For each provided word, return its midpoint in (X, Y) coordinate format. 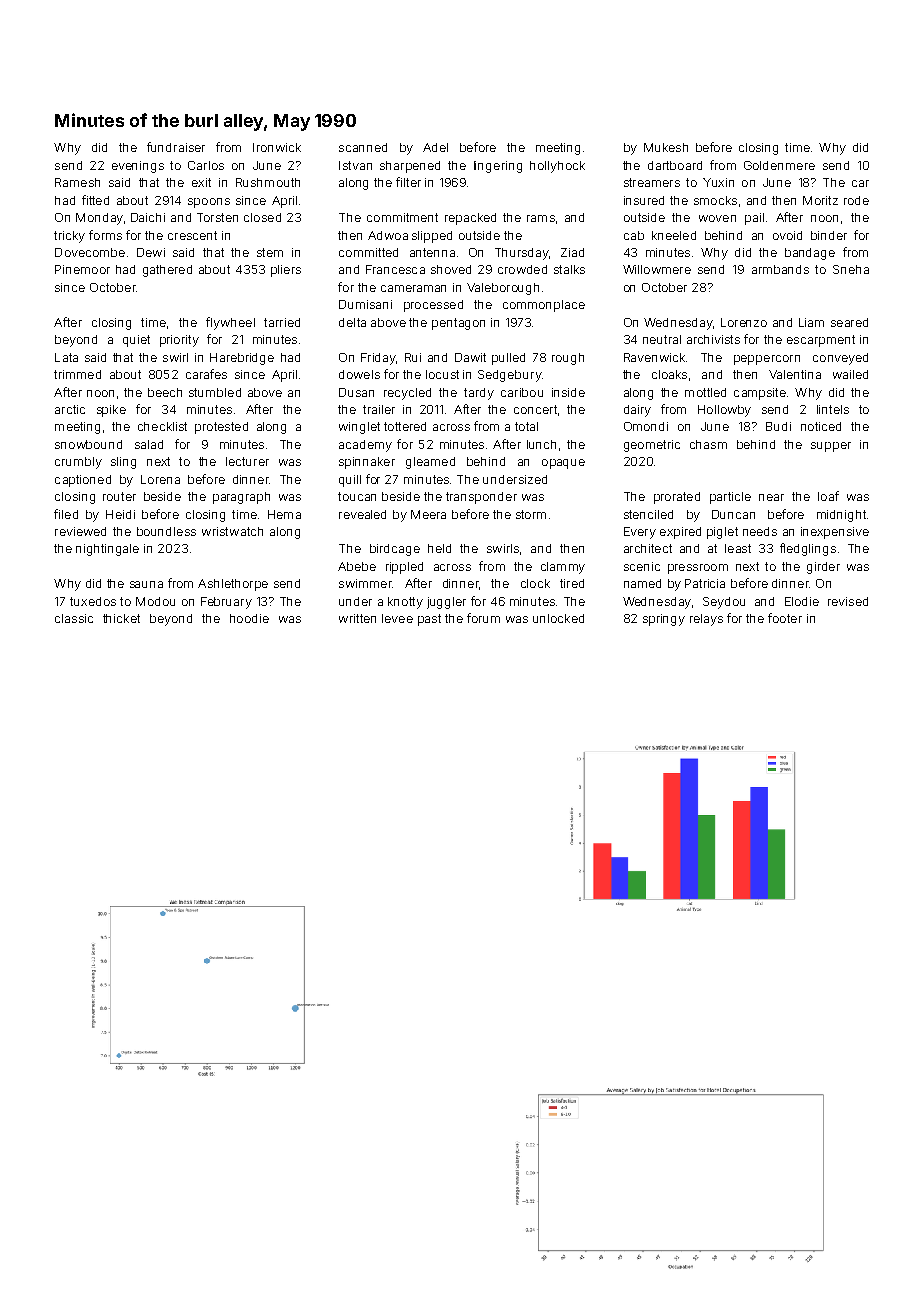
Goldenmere (779, 165)
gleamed (430, 463)
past (429, 620)
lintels (833, 409)
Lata (66, 357)
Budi (778, 426)
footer (785, 618)
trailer (379, 409)
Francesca (395, 269)
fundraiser (176, 147)
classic (74, 618)
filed (66, 514)
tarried (282, 322)
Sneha (851, 269)
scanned (363, 147)
